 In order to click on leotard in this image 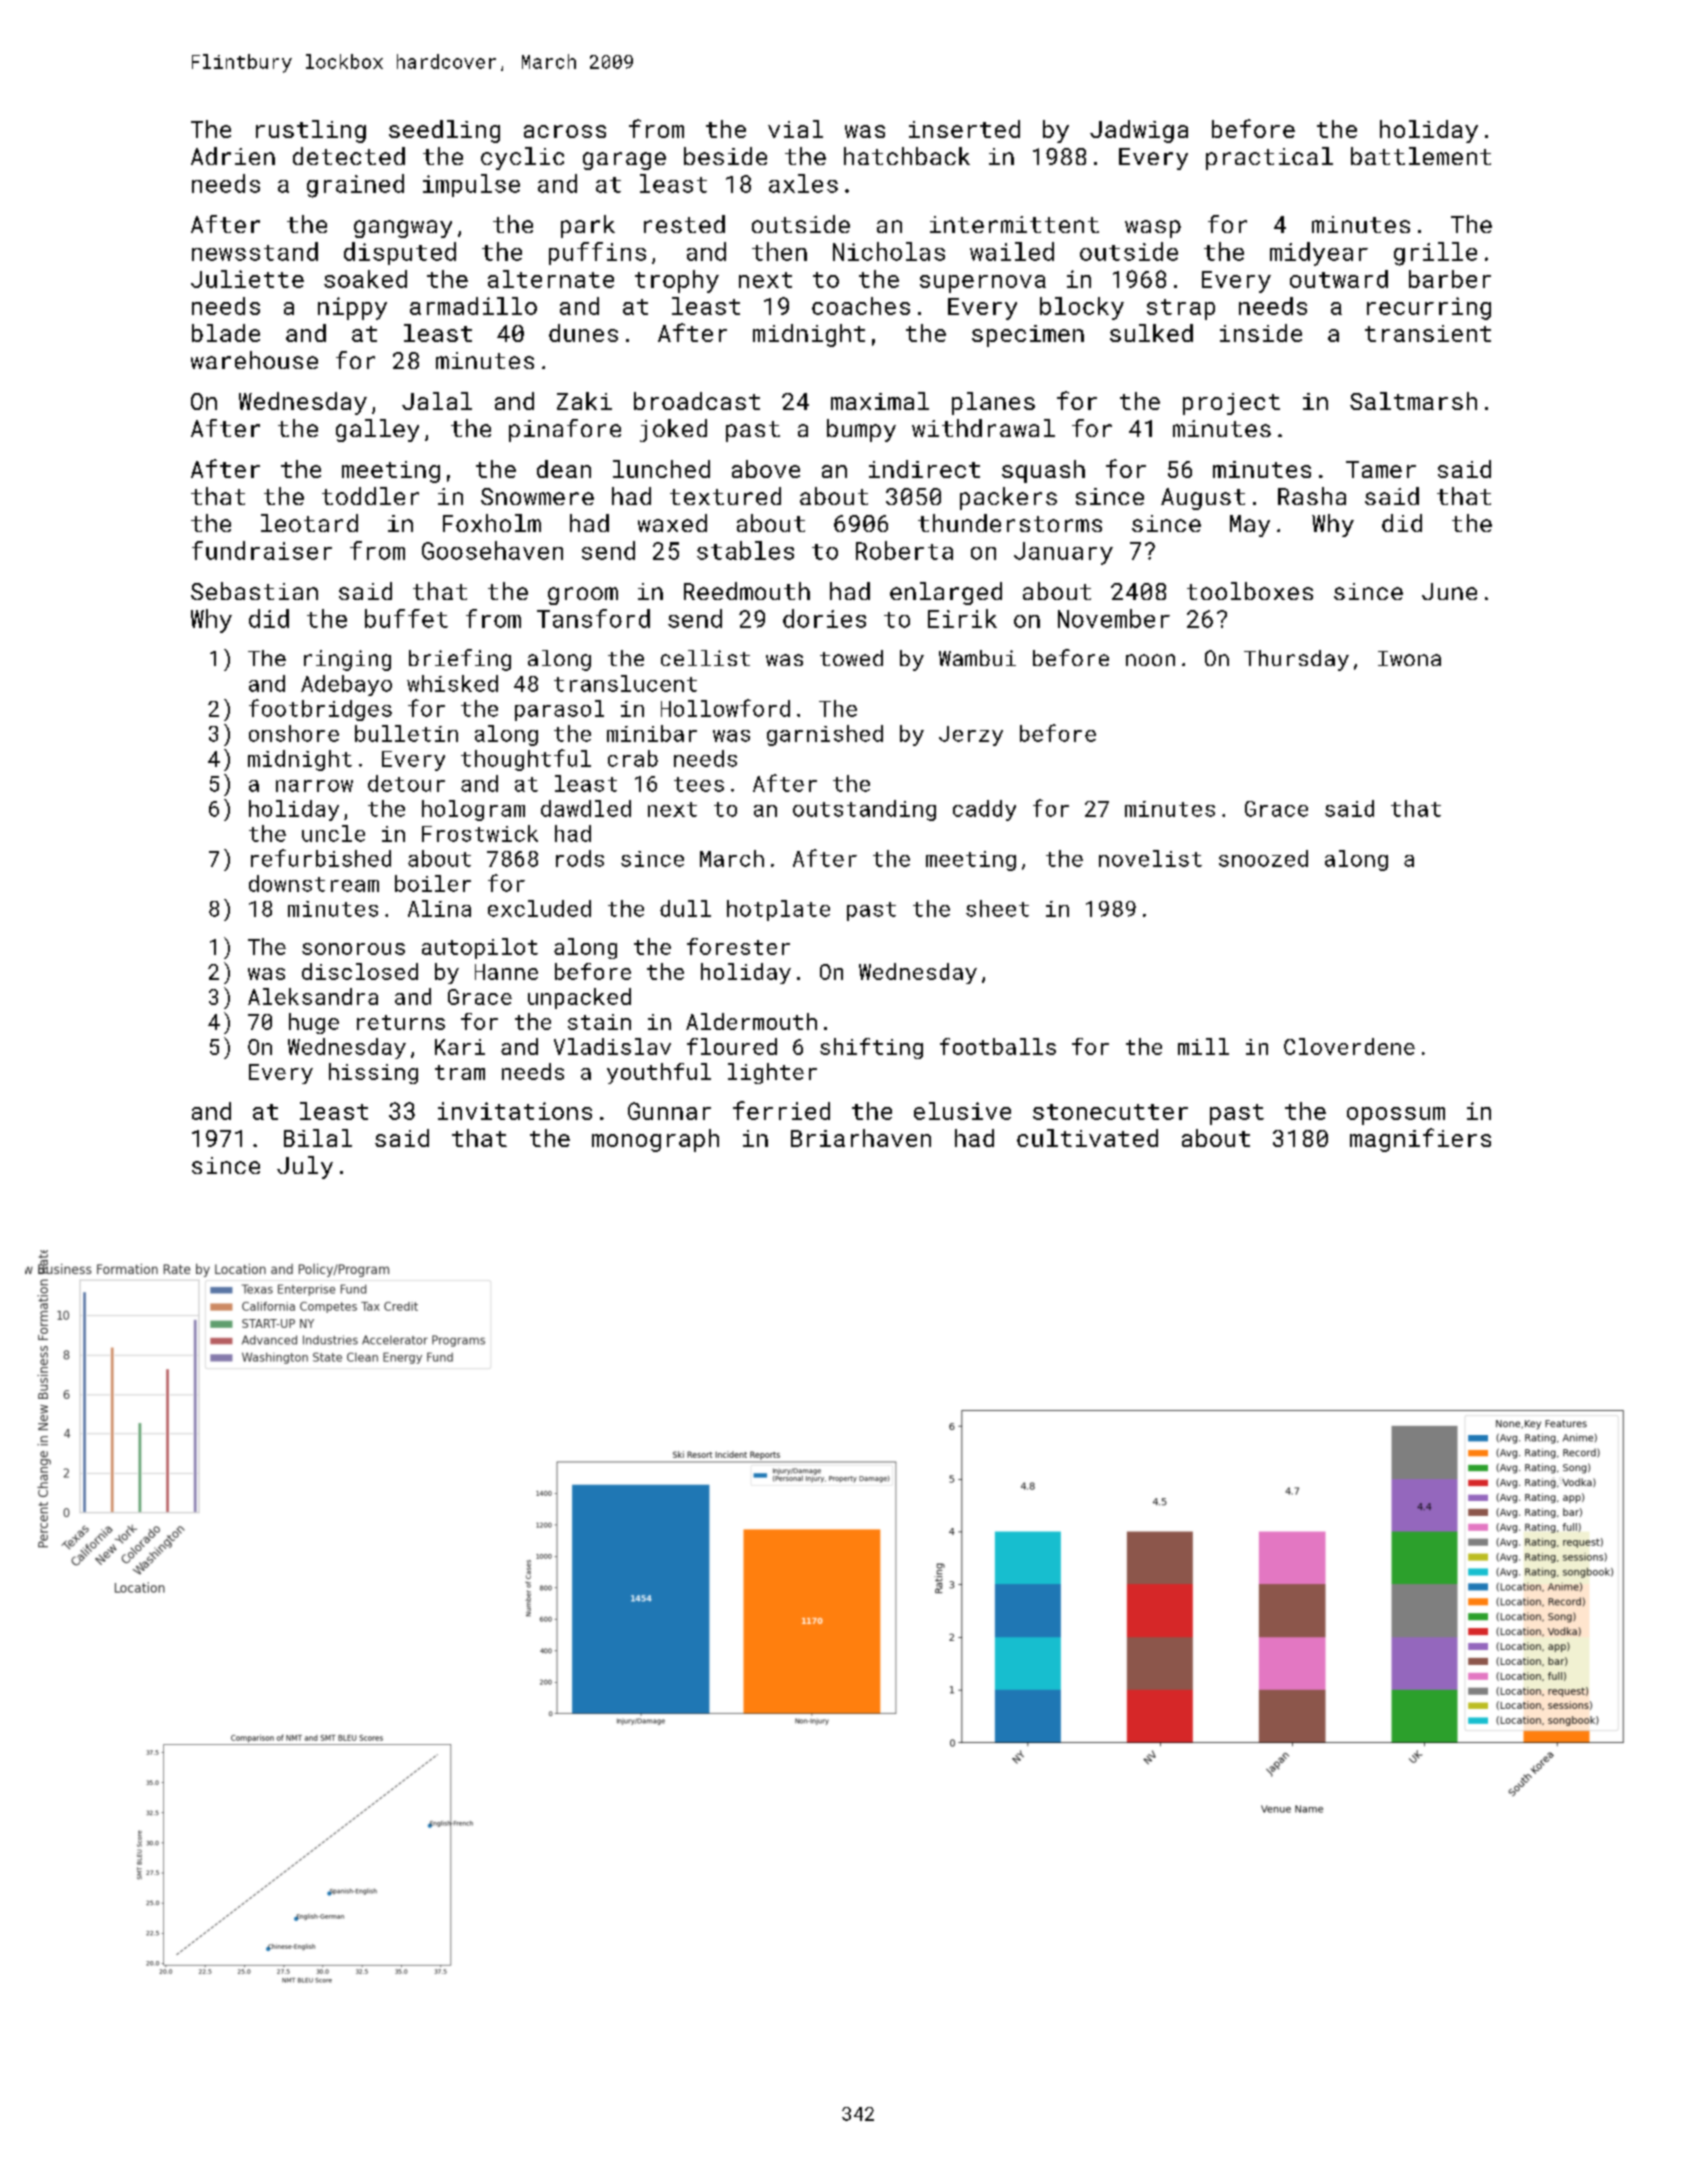, I will do `click(309, 523)`.
